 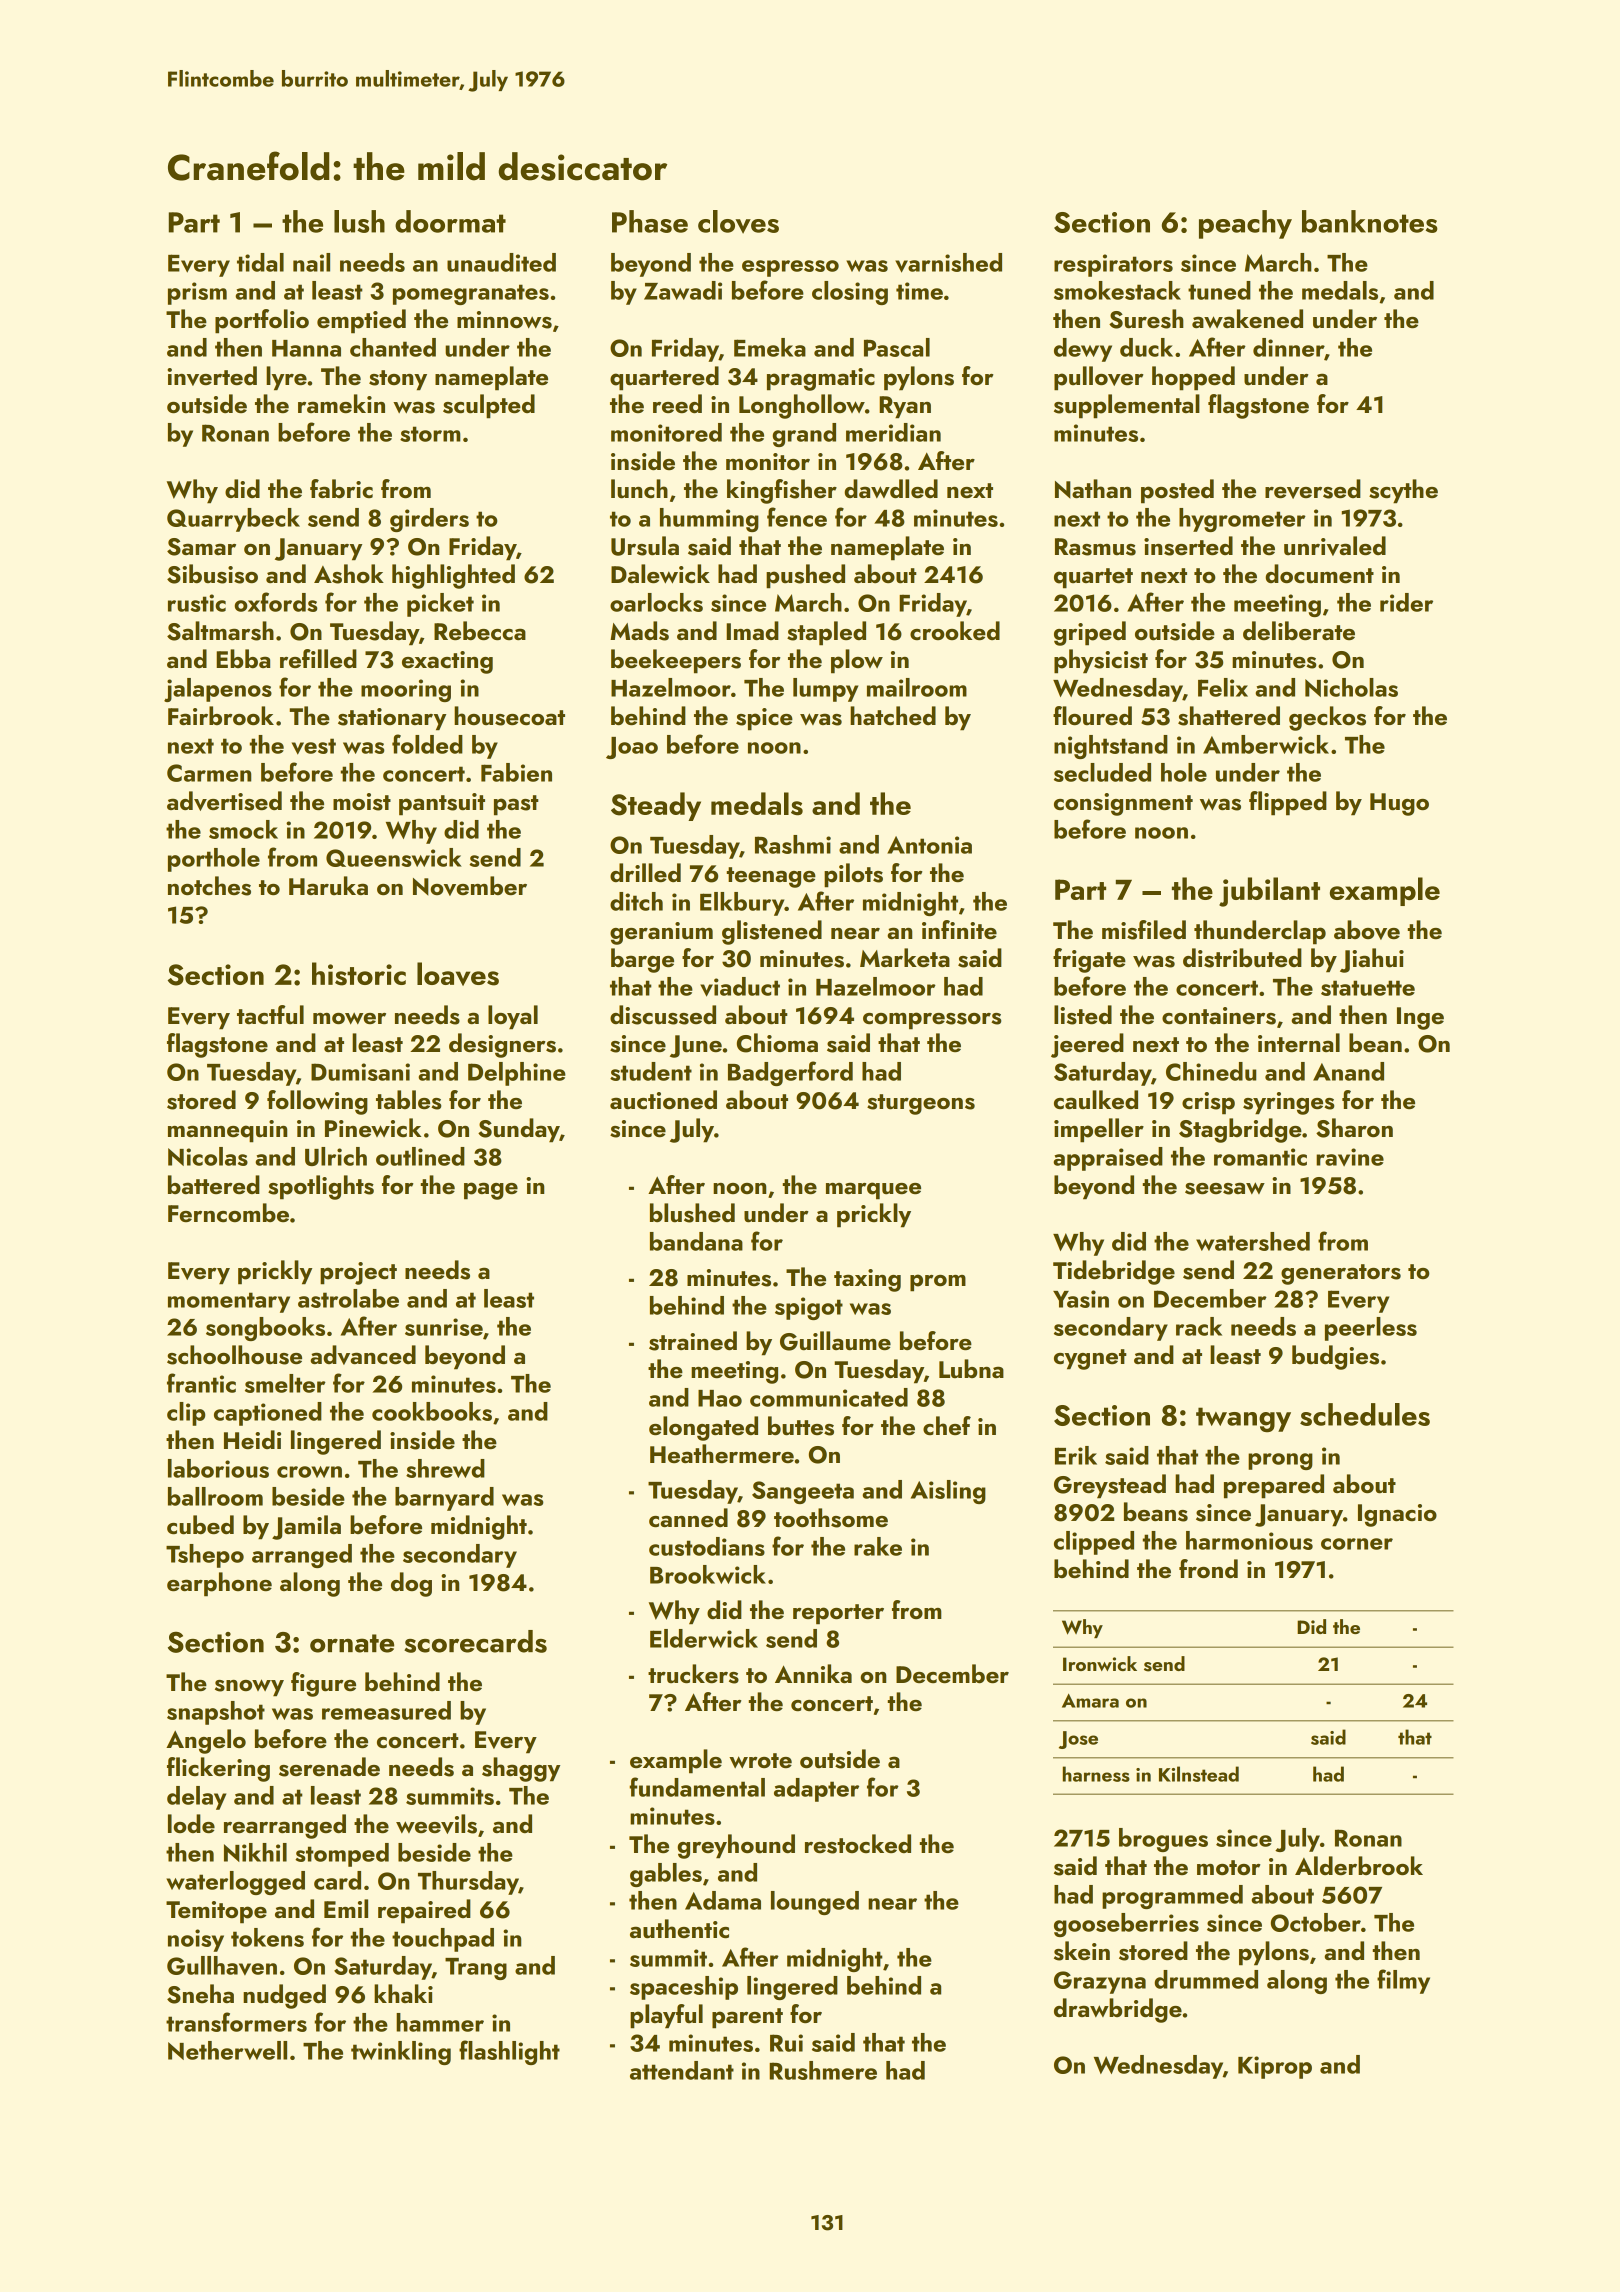 What do you see at coordinates (444, 1499) in the screenshot?
I see `barnyard` at bounding box center [444, 1499].
